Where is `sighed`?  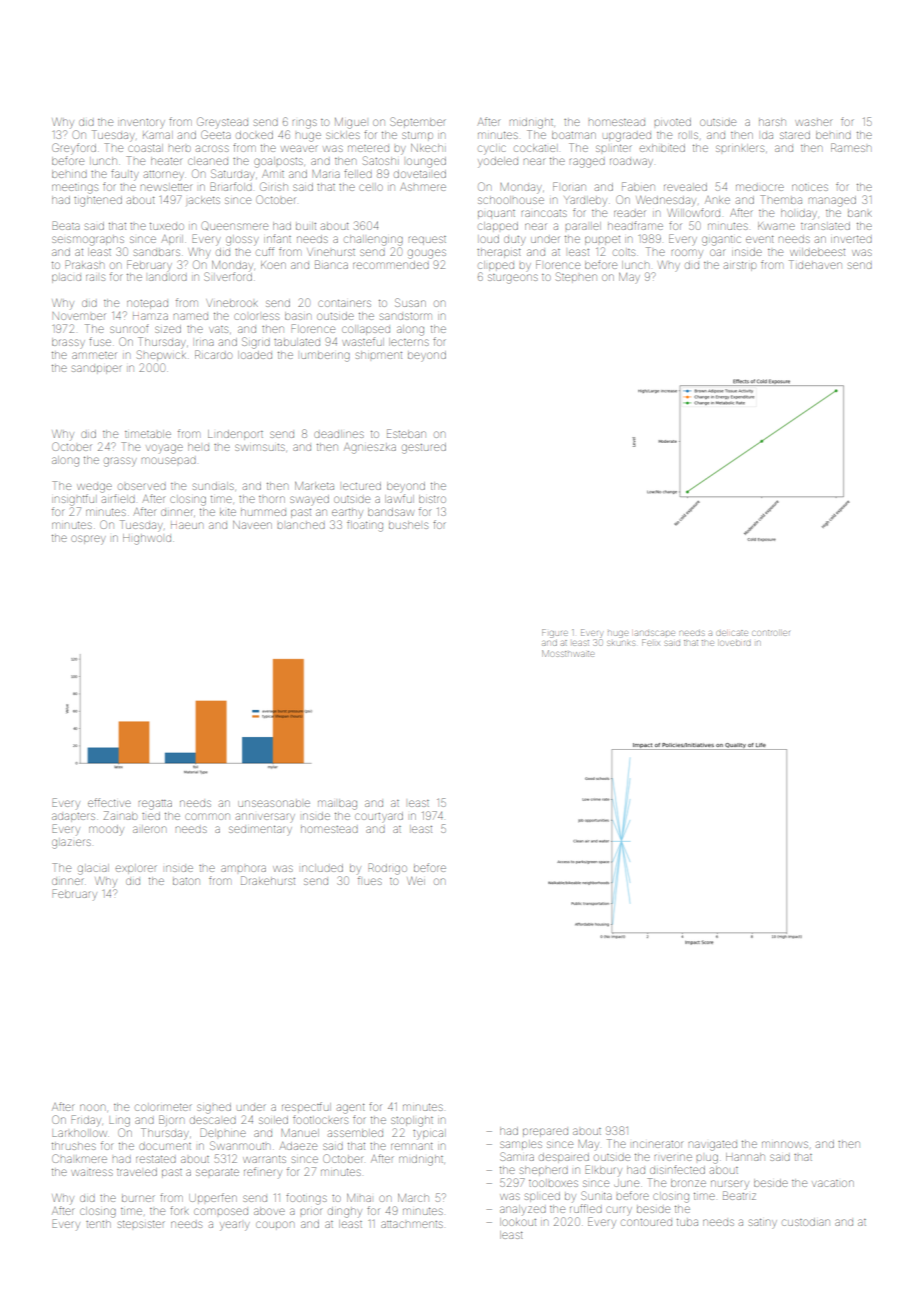
sighed is located at coordinates (214, 1108).
